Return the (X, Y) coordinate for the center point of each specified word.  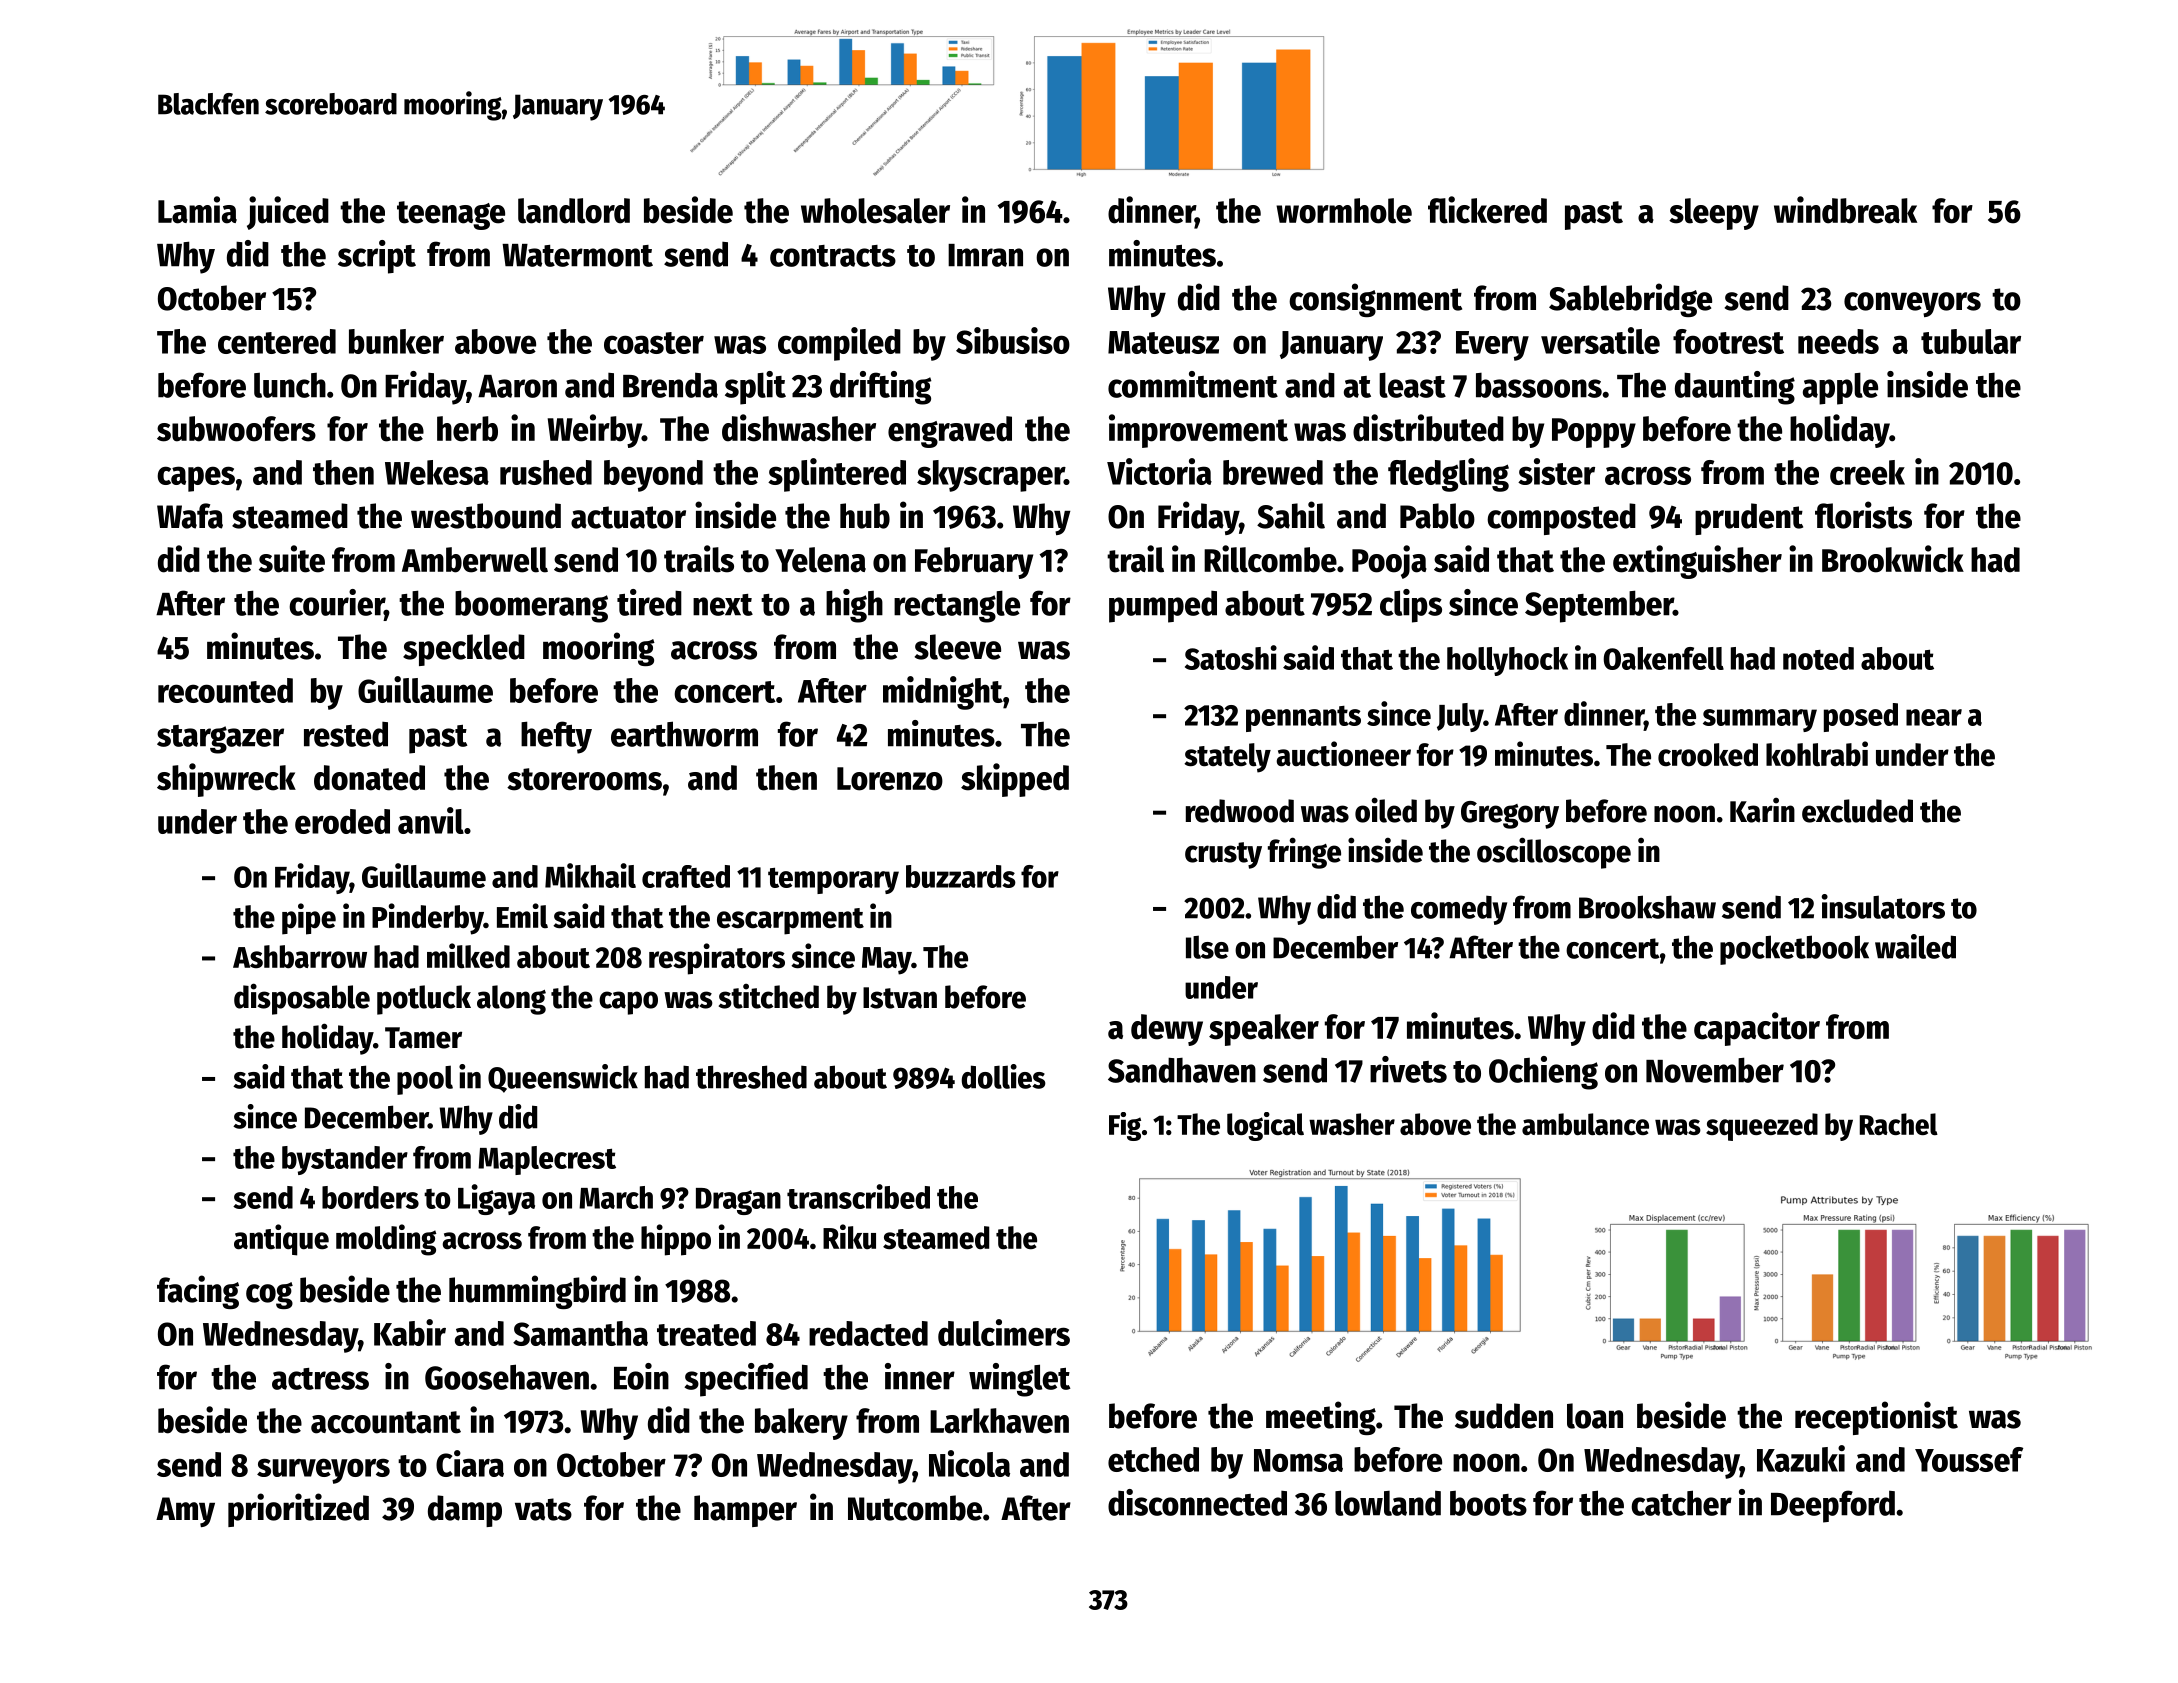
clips (1411, 606)
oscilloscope (1554, 853)
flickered (1487, 210)
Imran (985, 255)
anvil (431, 820)
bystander (345, 1160)
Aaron (517, 386)
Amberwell (475, 560)
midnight (943, 693)
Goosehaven (507, 1377)
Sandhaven (1182, 1070)
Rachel (1899, 1124)
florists (1863, 515)
